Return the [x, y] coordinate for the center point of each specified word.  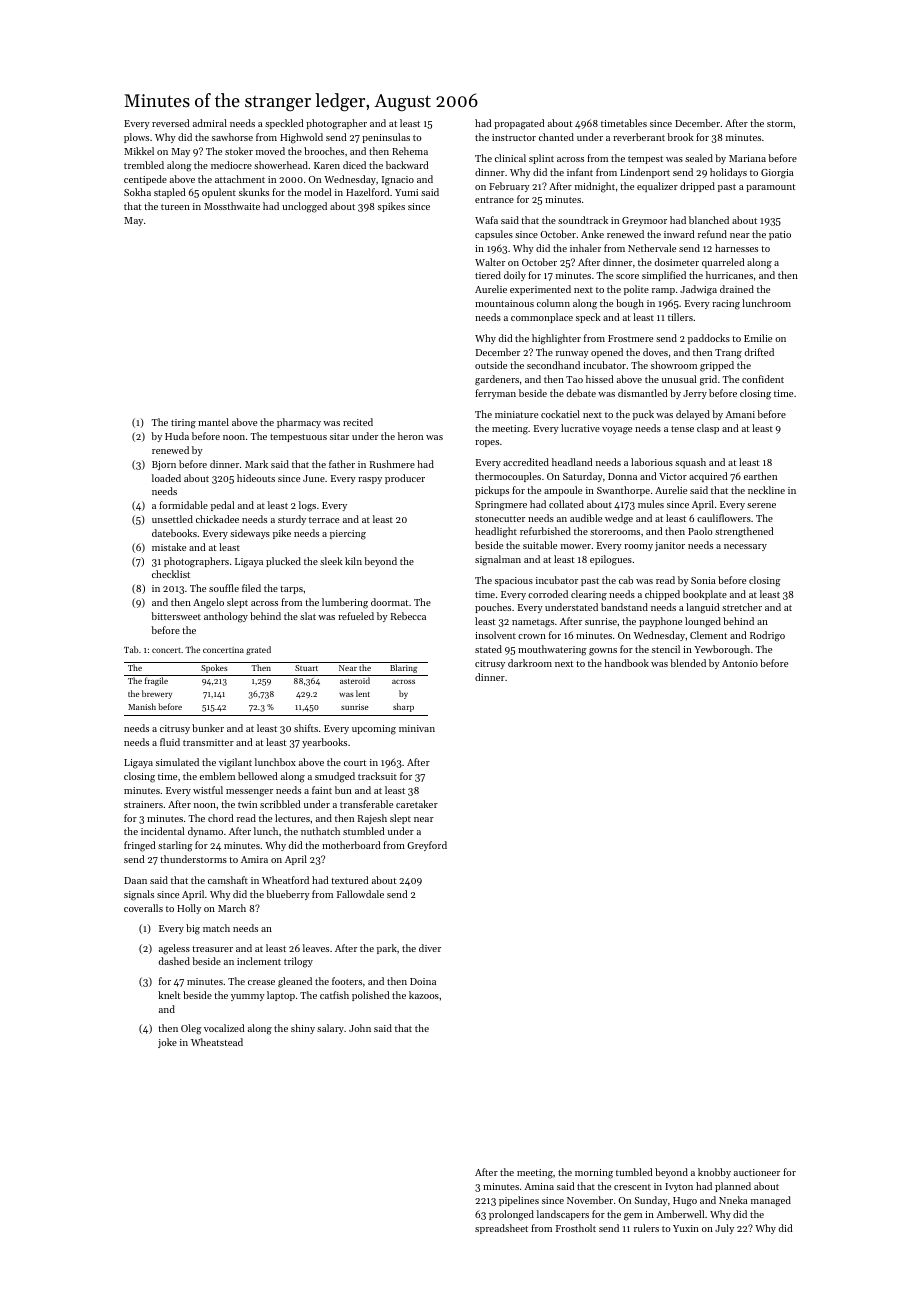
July [724, 1229]
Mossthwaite [232, 206]
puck [643, 415]
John [360, 1028]
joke [167, 1043]
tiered [488, 275]
